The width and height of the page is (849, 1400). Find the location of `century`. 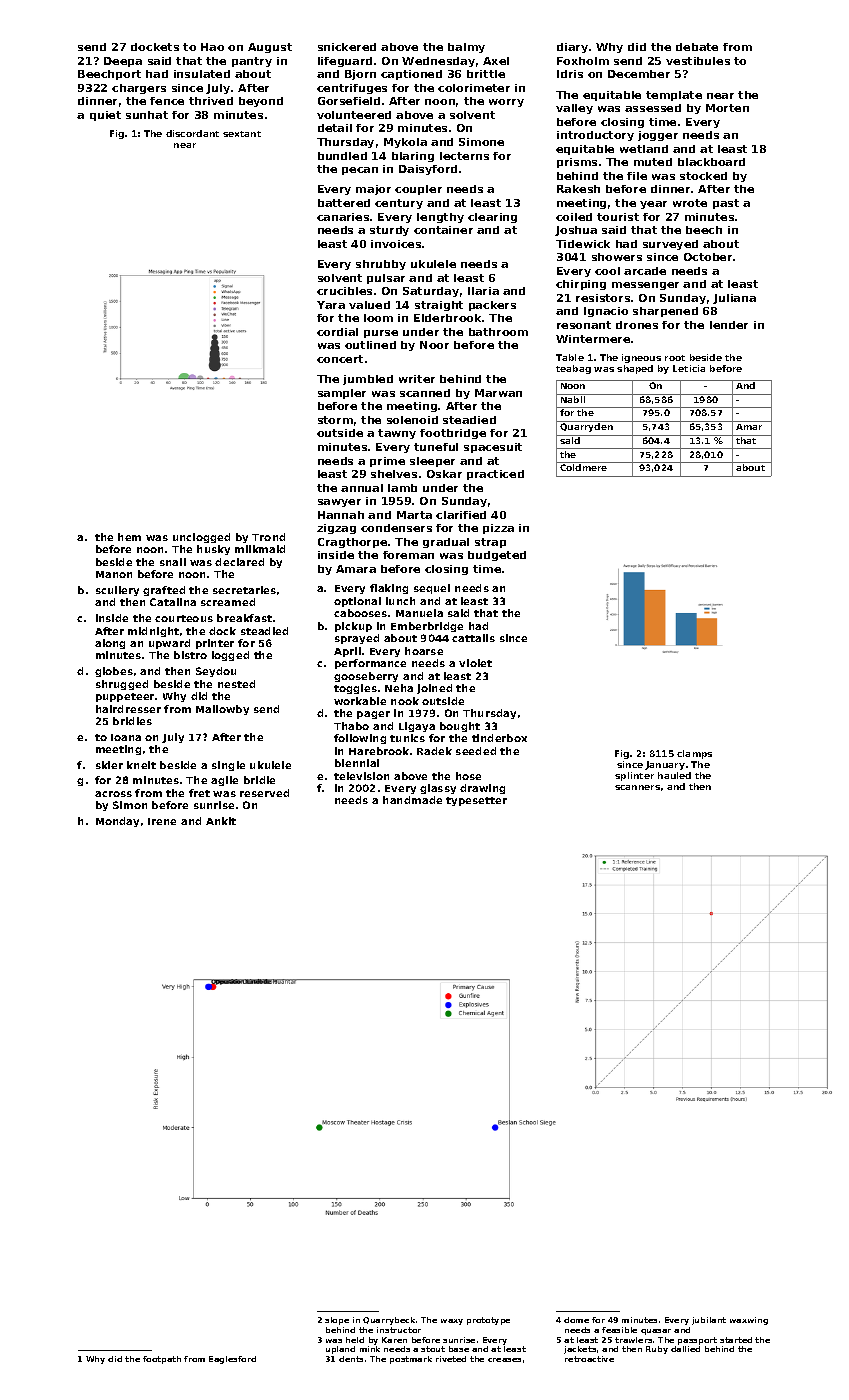

century is located at coordinates (399, 204).
